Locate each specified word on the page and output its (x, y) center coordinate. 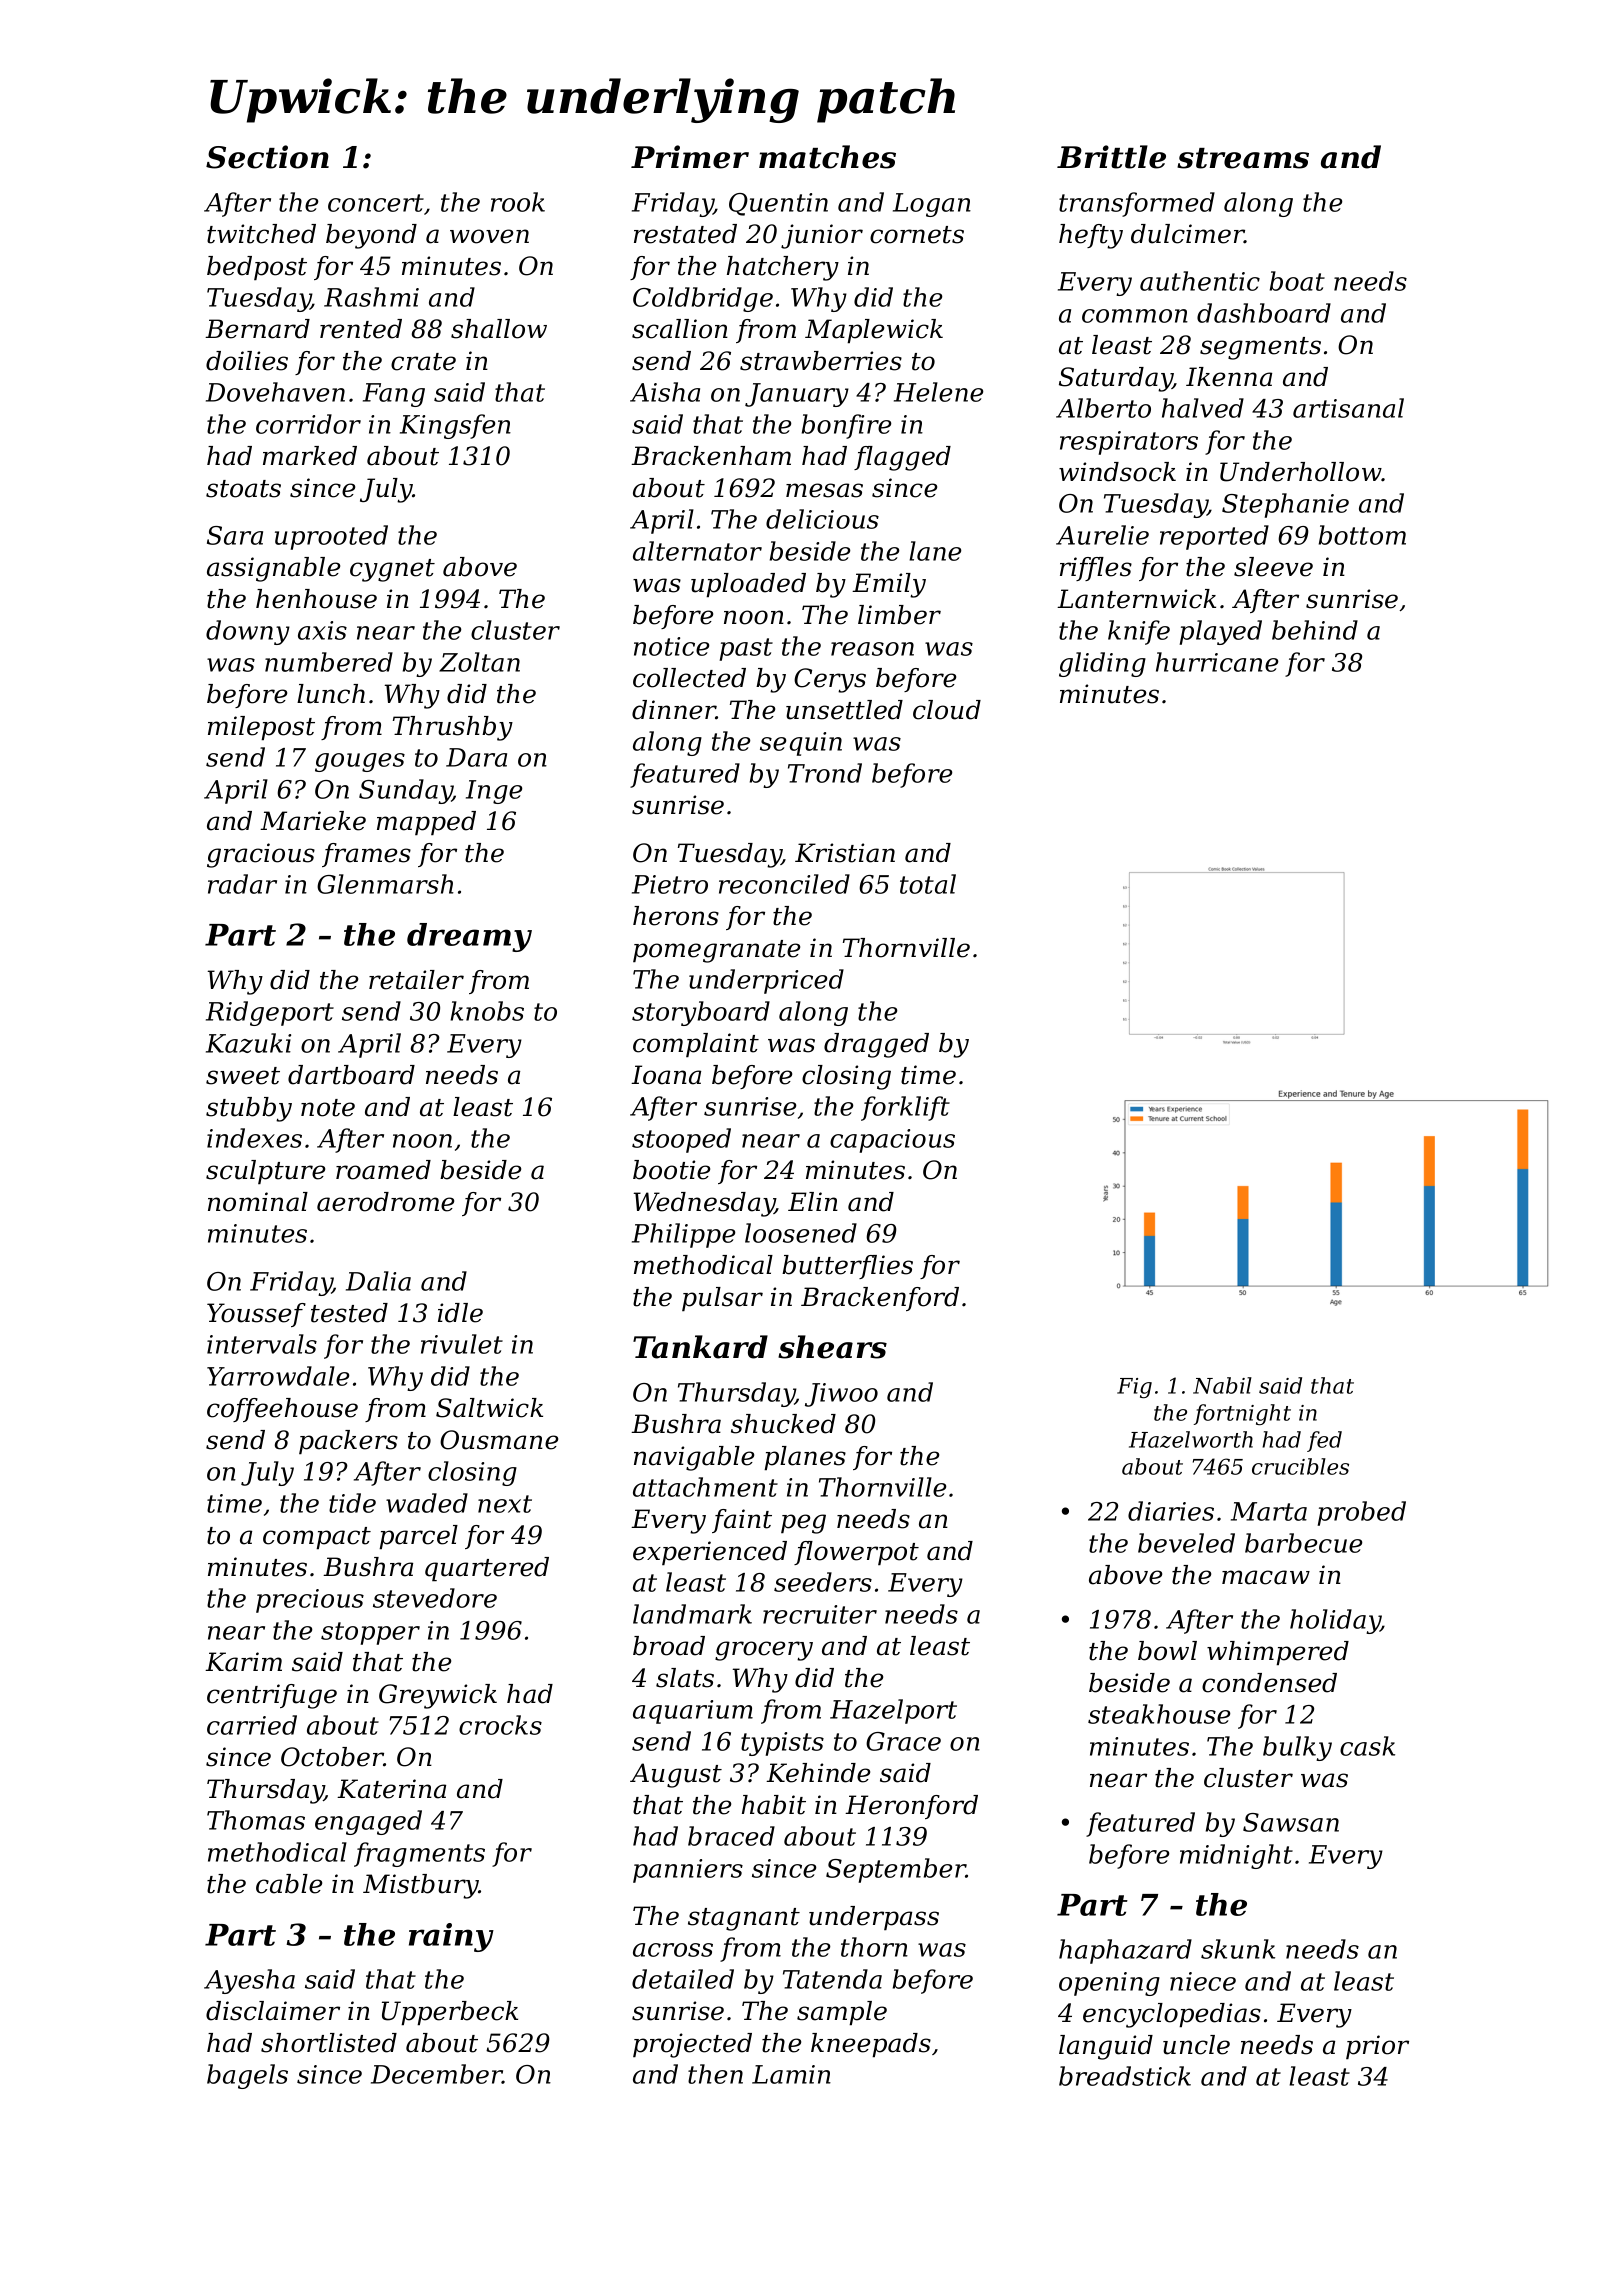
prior (1377, 2047)
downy (248, 632)
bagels (247, 2076)
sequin (801, 744)
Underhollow (1301, 472)
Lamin (791, 2074)
